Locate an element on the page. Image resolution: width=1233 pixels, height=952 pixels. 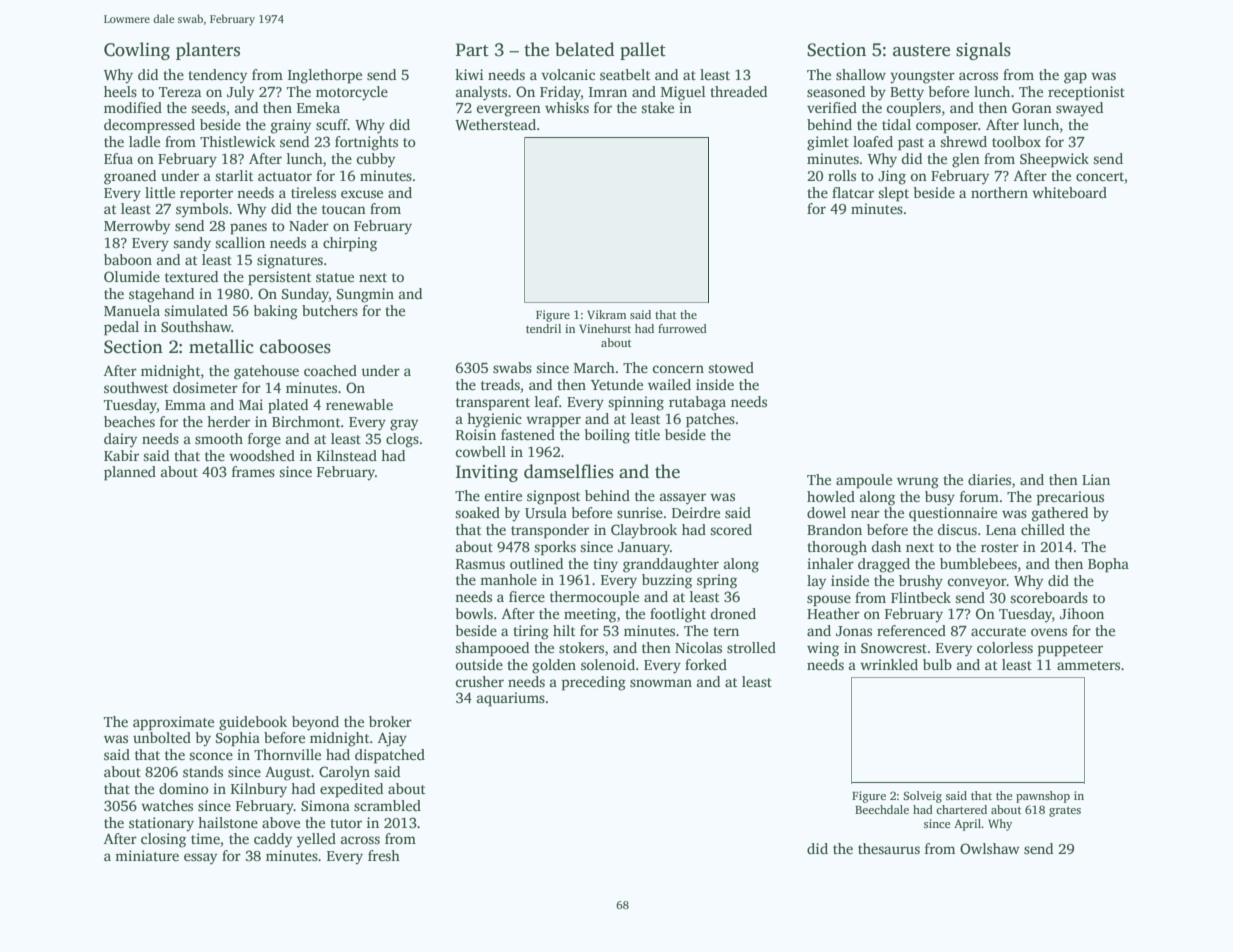
stowed is located at coordinates (731, 367).
